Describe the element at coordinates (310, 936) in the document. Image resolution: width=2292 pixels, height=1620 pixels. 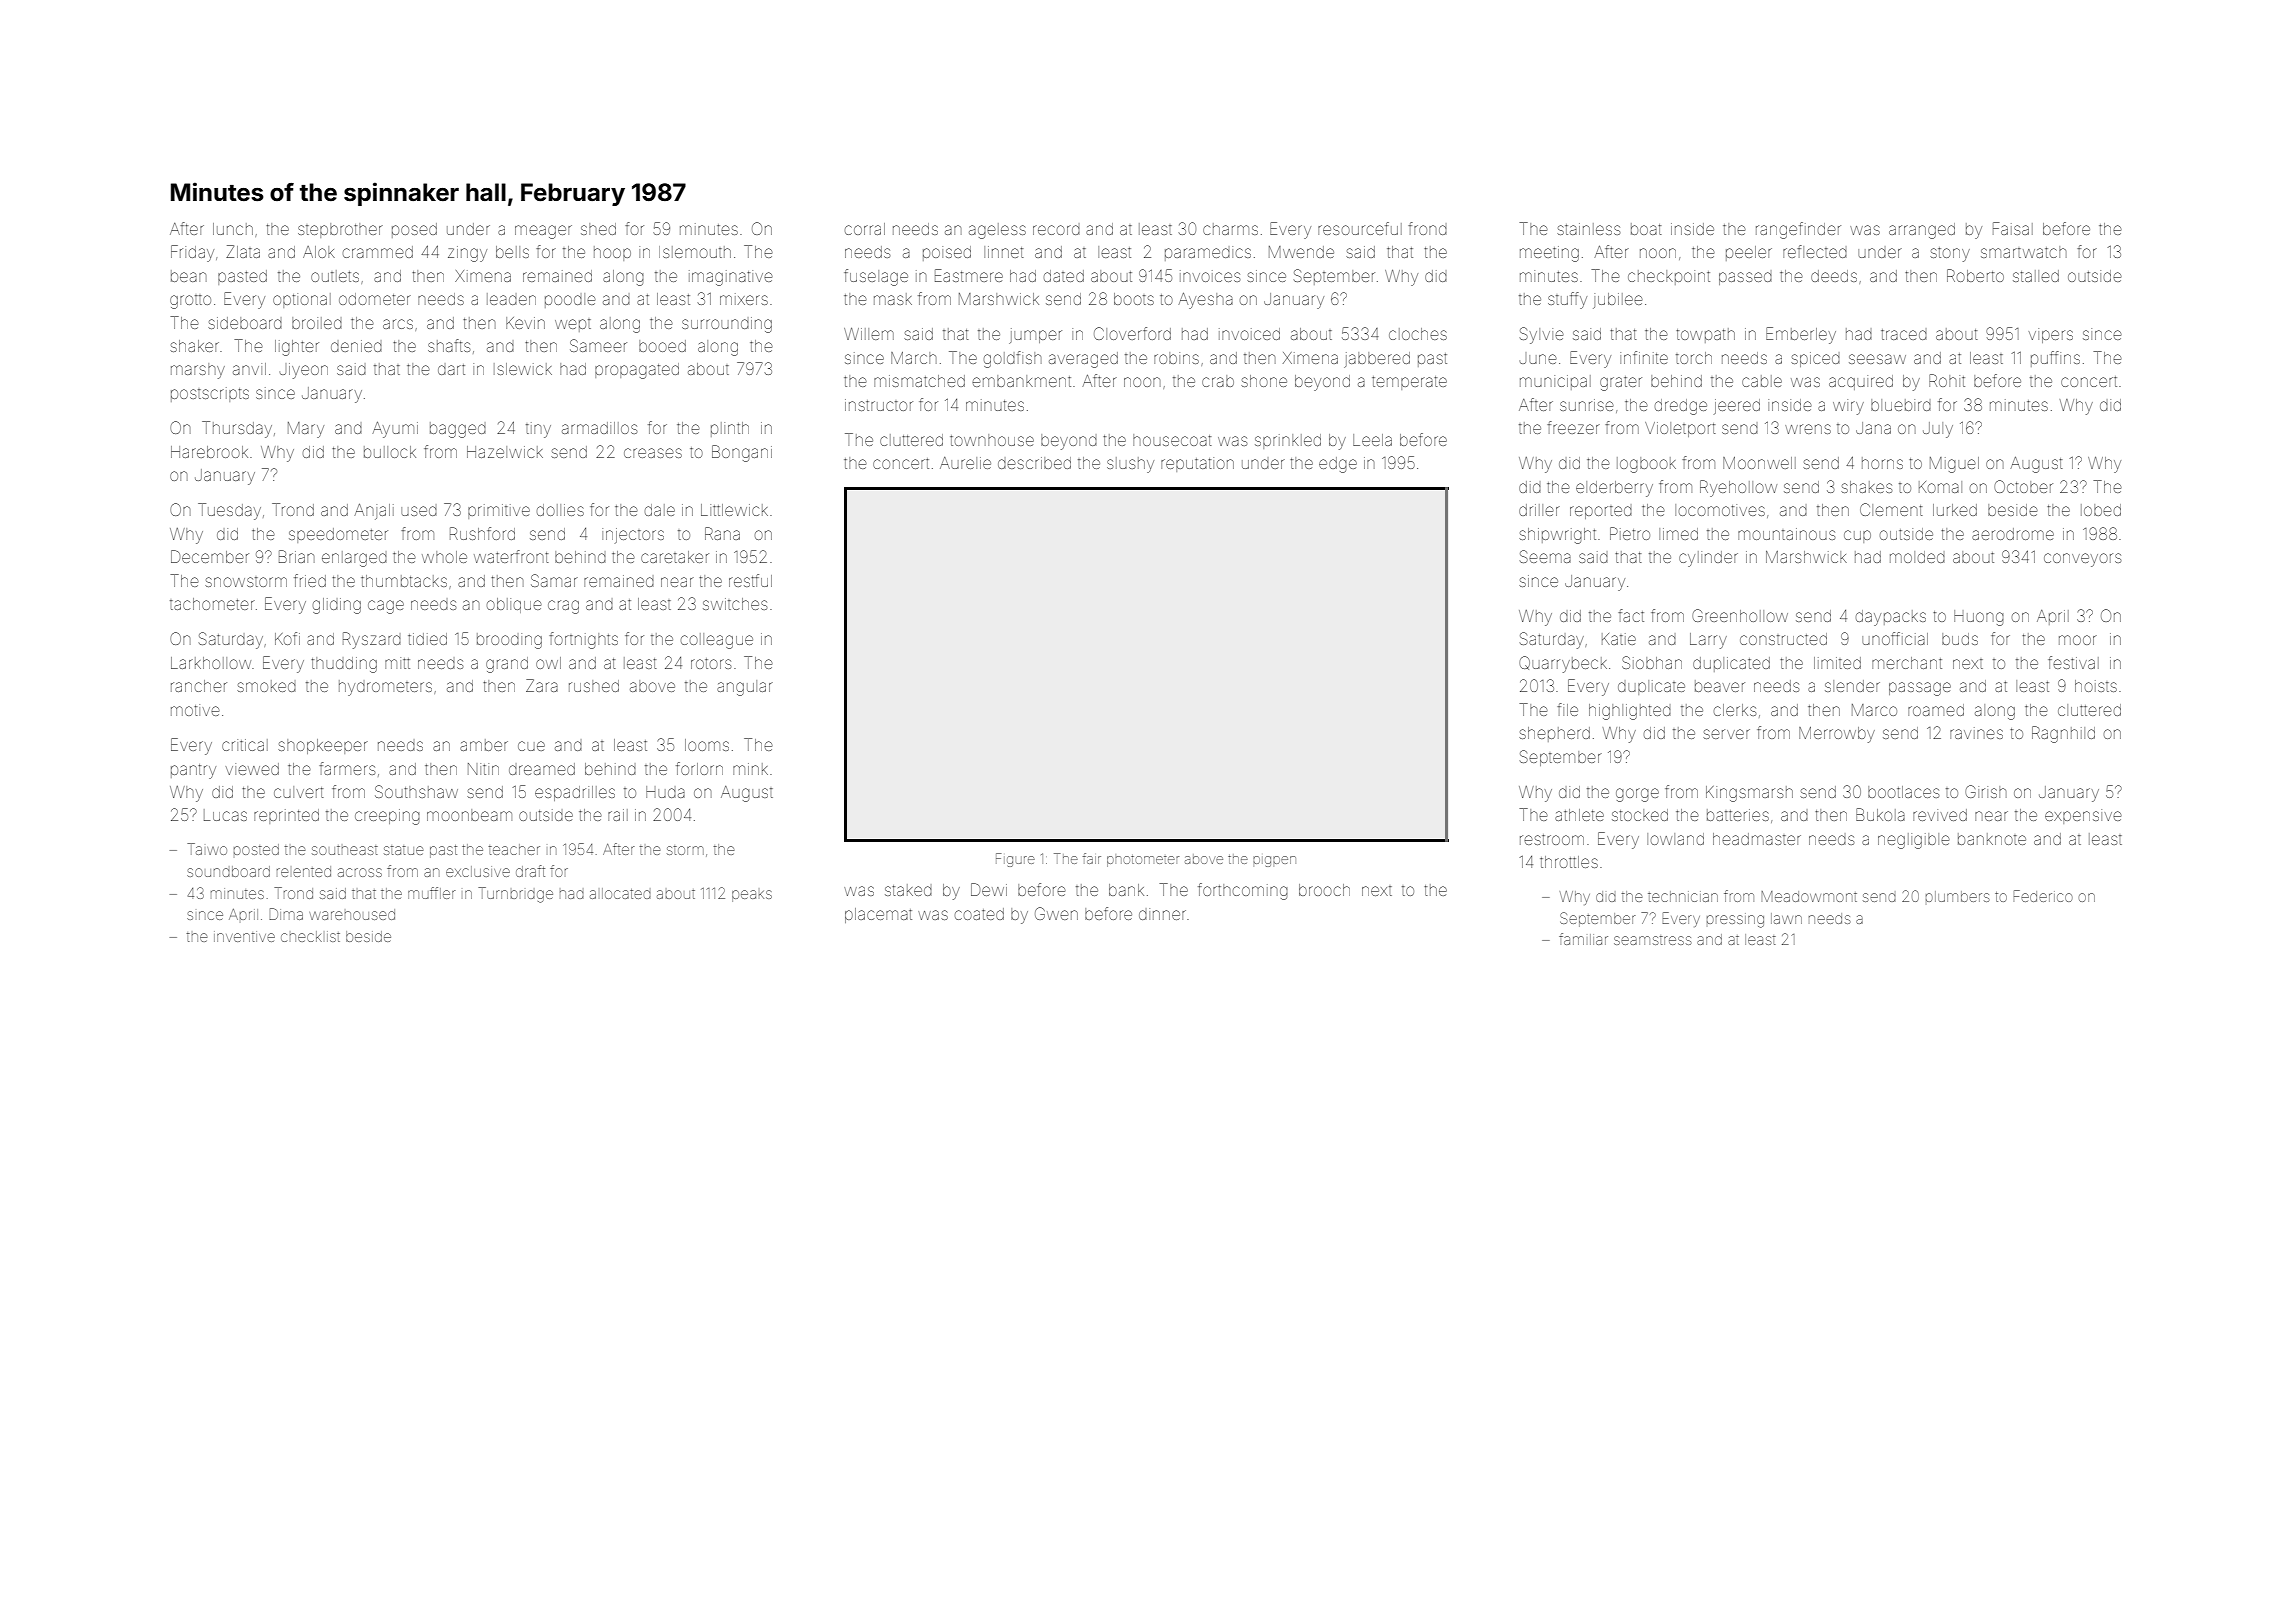
I see `checklist` at that location.
